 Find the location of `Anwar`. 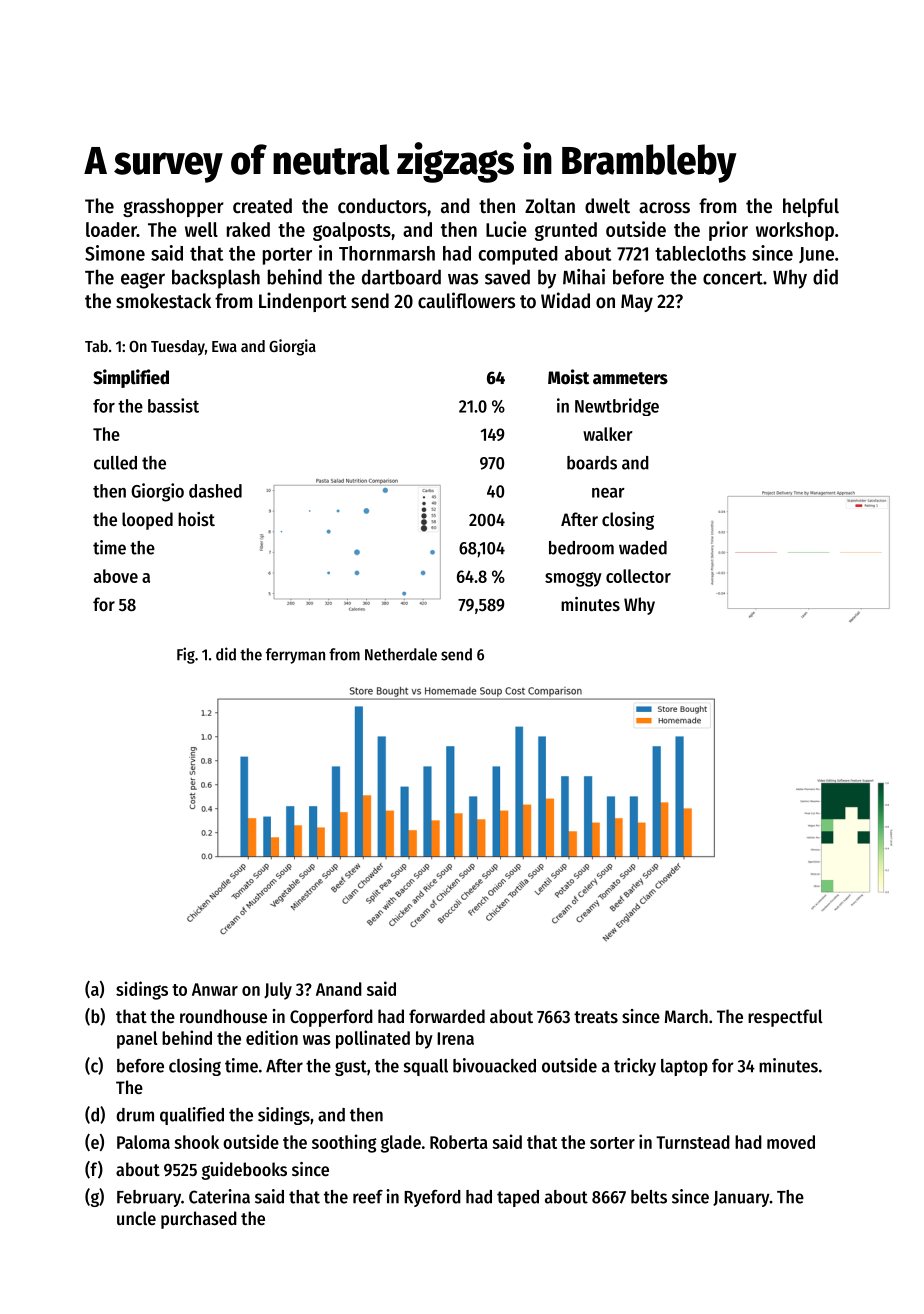

Anwar is located at coordinates (215, 989).
